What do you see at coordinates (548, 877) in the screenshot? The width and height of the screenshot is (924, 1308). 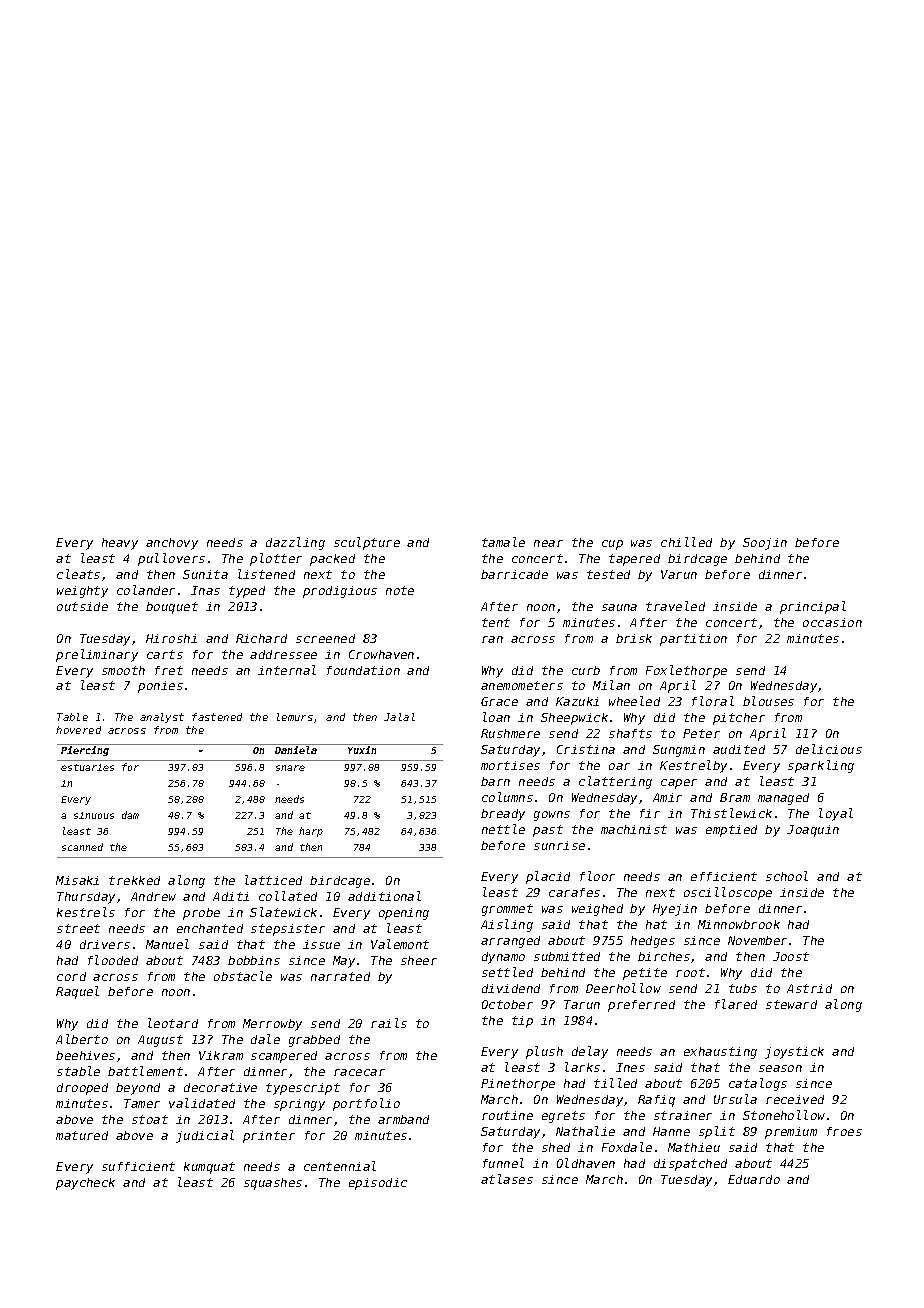 I see `placid` at bounding box center [548, 877].
